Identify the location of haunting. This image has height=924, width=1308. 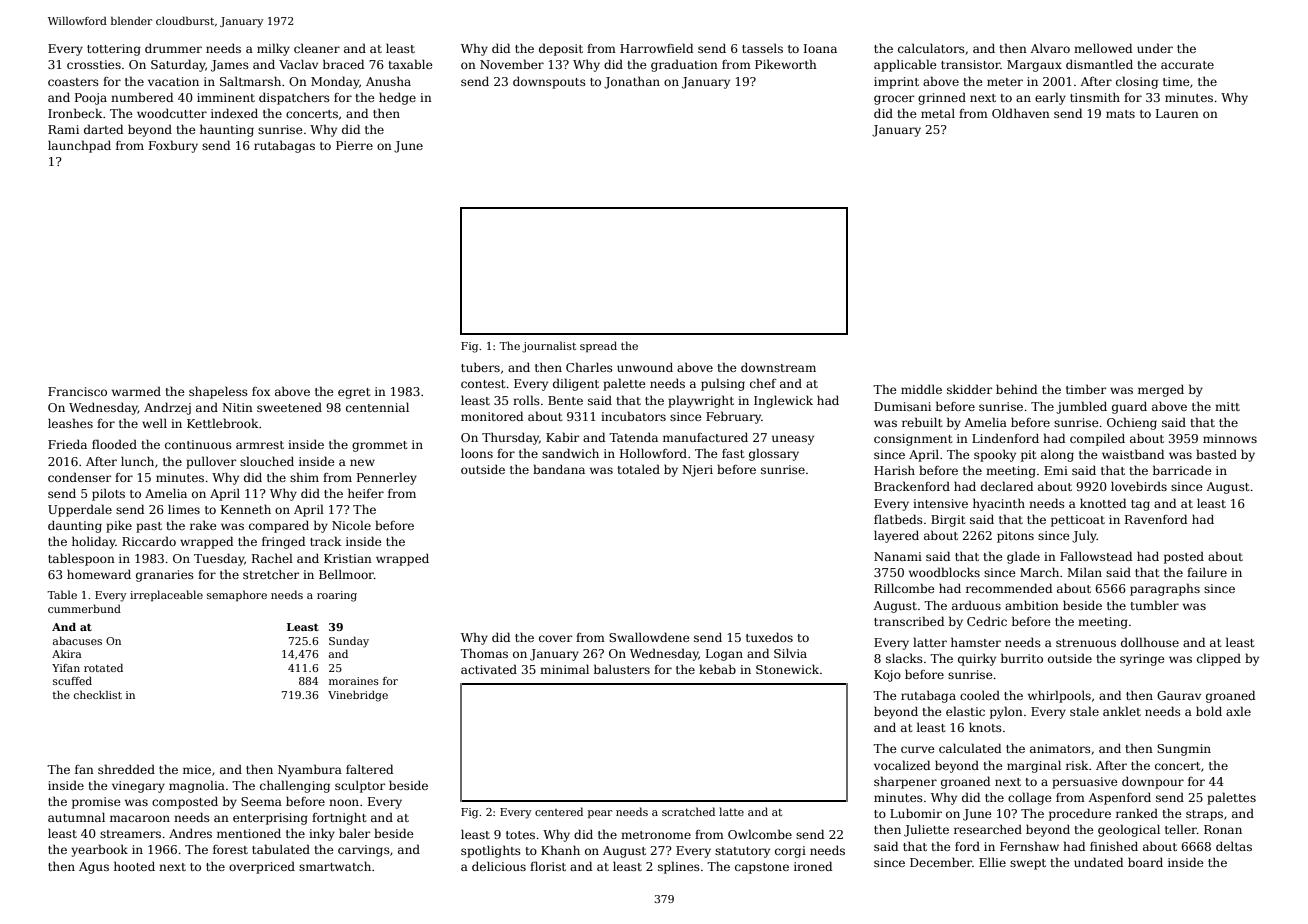
(227, 130).
